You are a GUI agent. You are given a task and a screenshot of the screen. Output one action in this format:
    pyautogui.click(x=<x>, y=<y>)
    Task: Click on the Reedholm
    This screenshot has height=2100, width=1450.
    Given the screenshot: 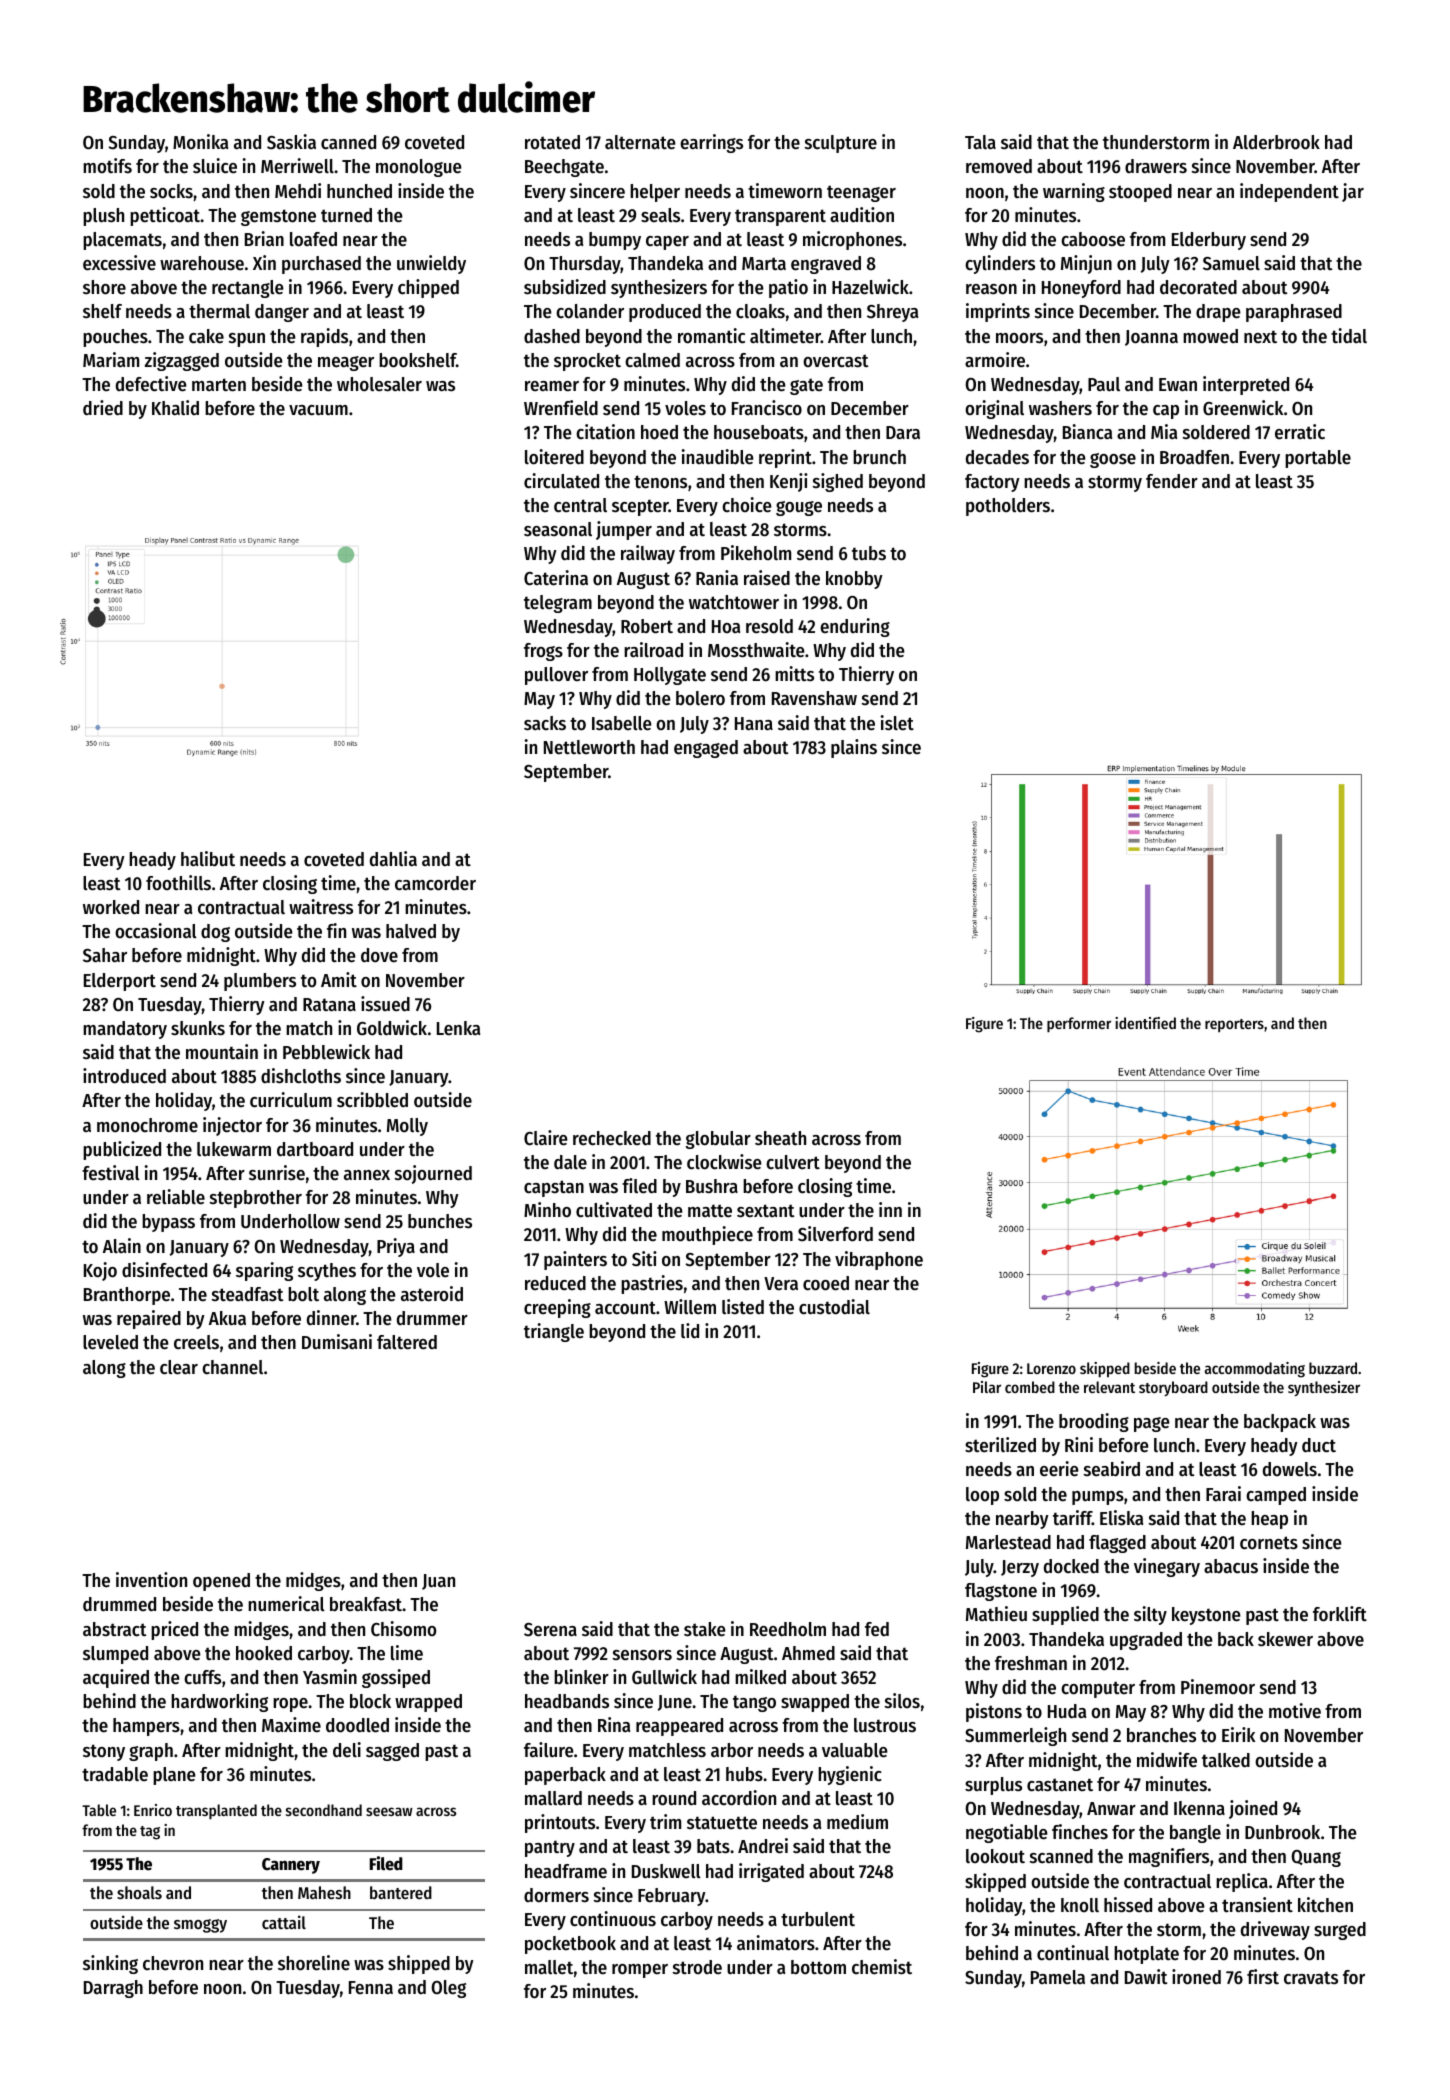 What is the action you would take?
    pyautogui.click(x=788, y=1629)
